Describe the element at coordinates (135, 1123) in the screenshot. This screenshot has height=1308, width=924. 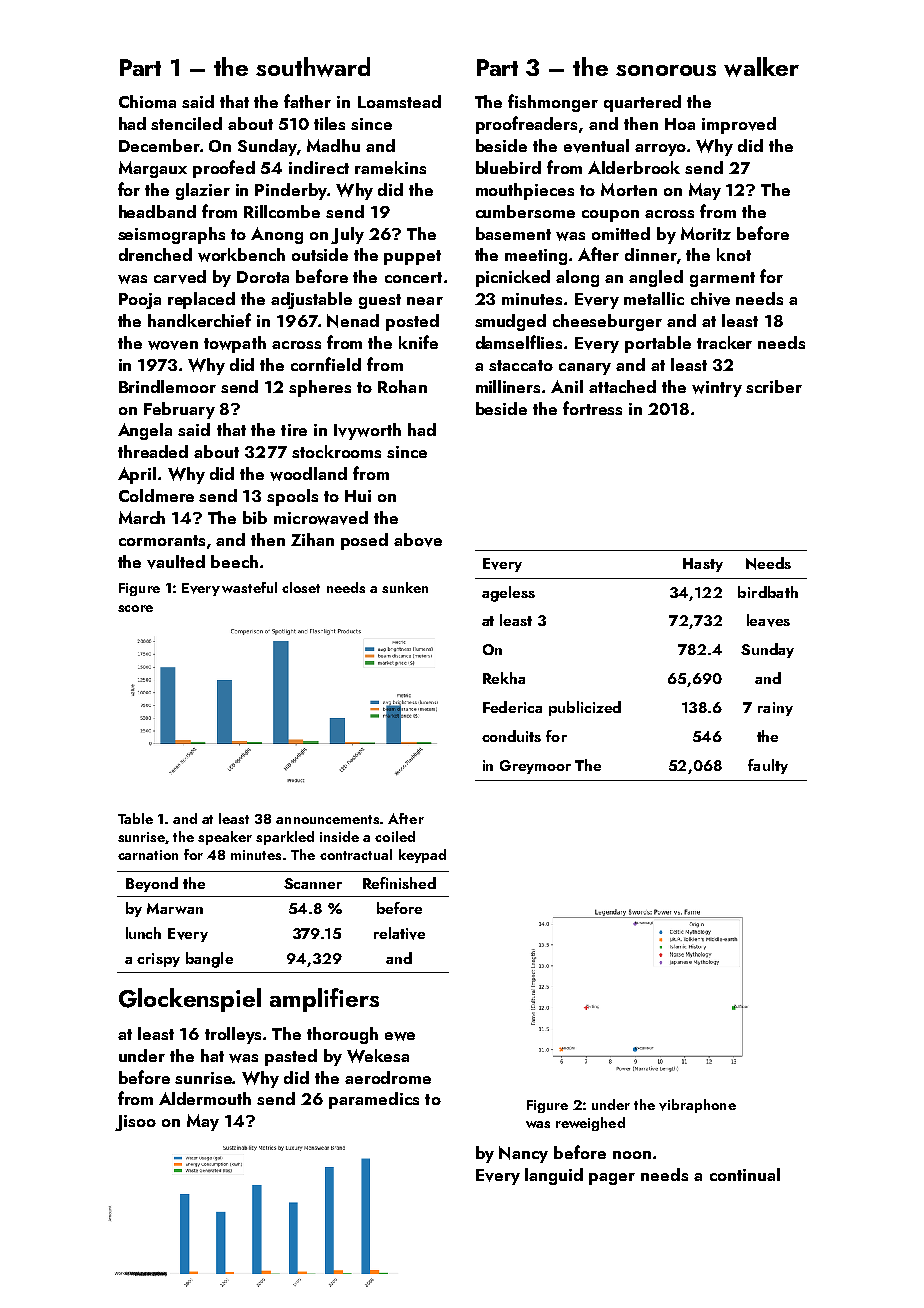
I see `Jisoo` at that location.
